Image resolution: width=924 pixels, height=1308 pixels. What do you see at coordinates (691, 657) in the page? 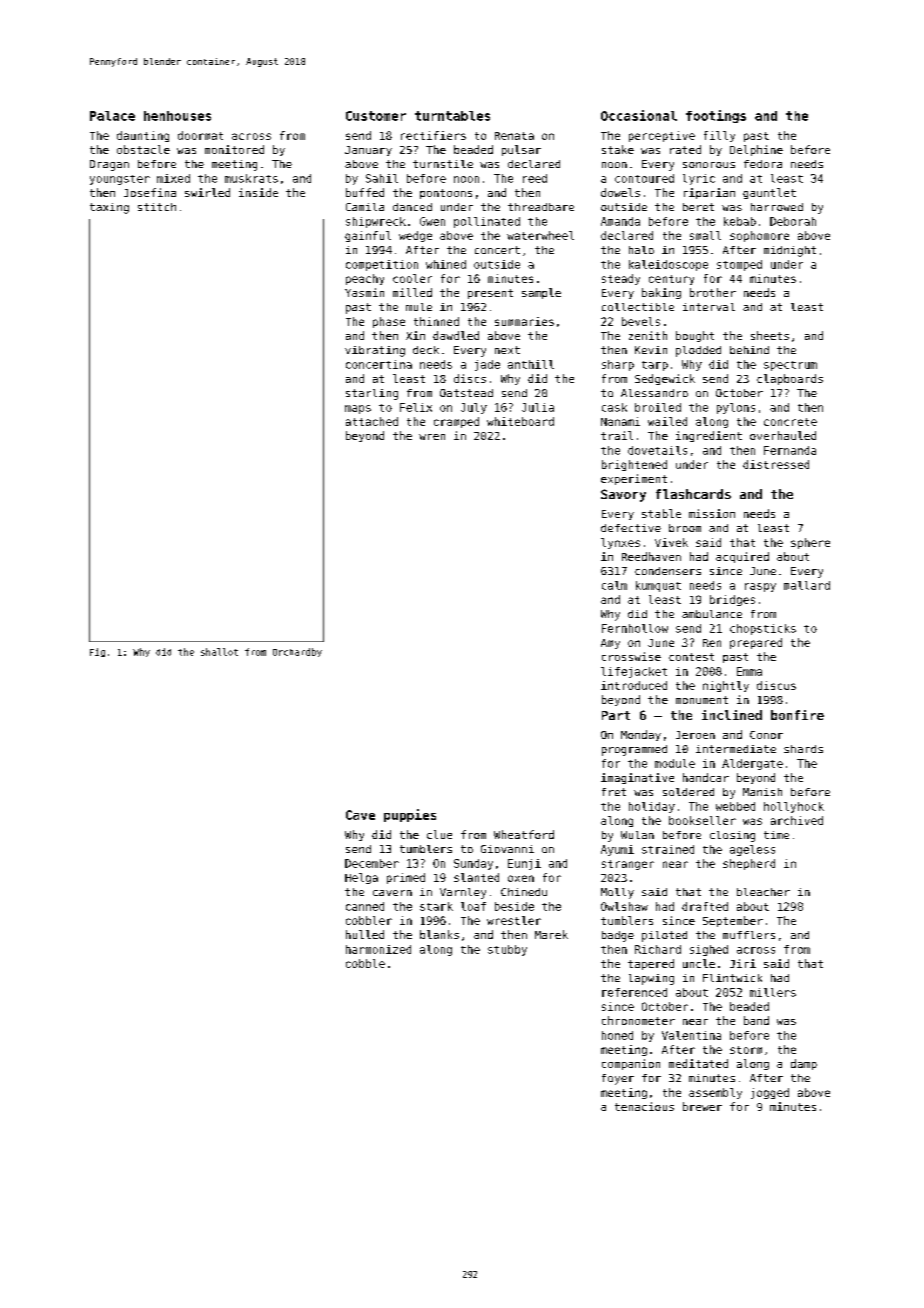
I see `contest` at bounding box center [691, 657].
